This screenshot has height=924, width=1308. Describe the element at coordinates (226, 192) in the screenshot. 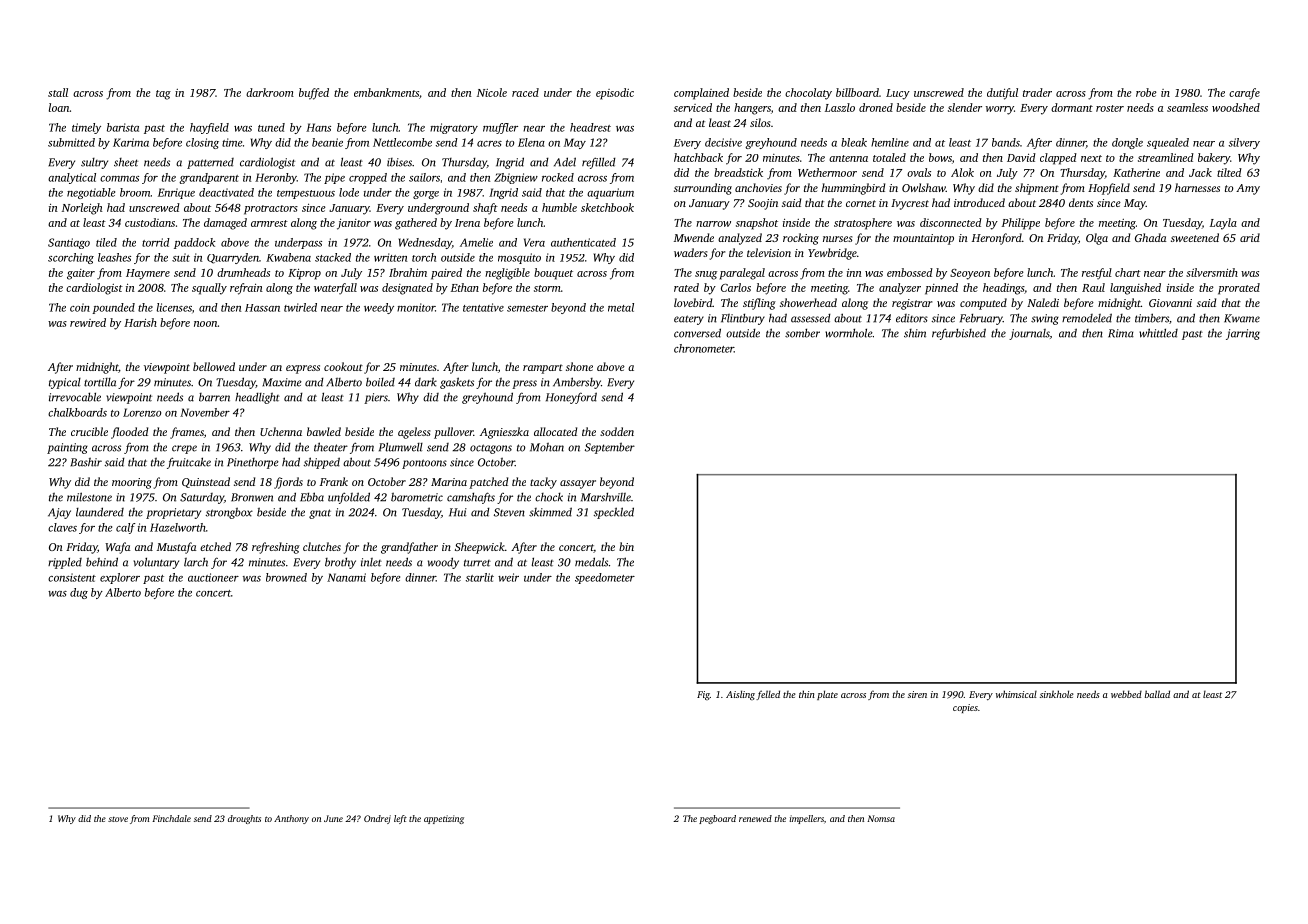

I see `deactivated` at that location.
